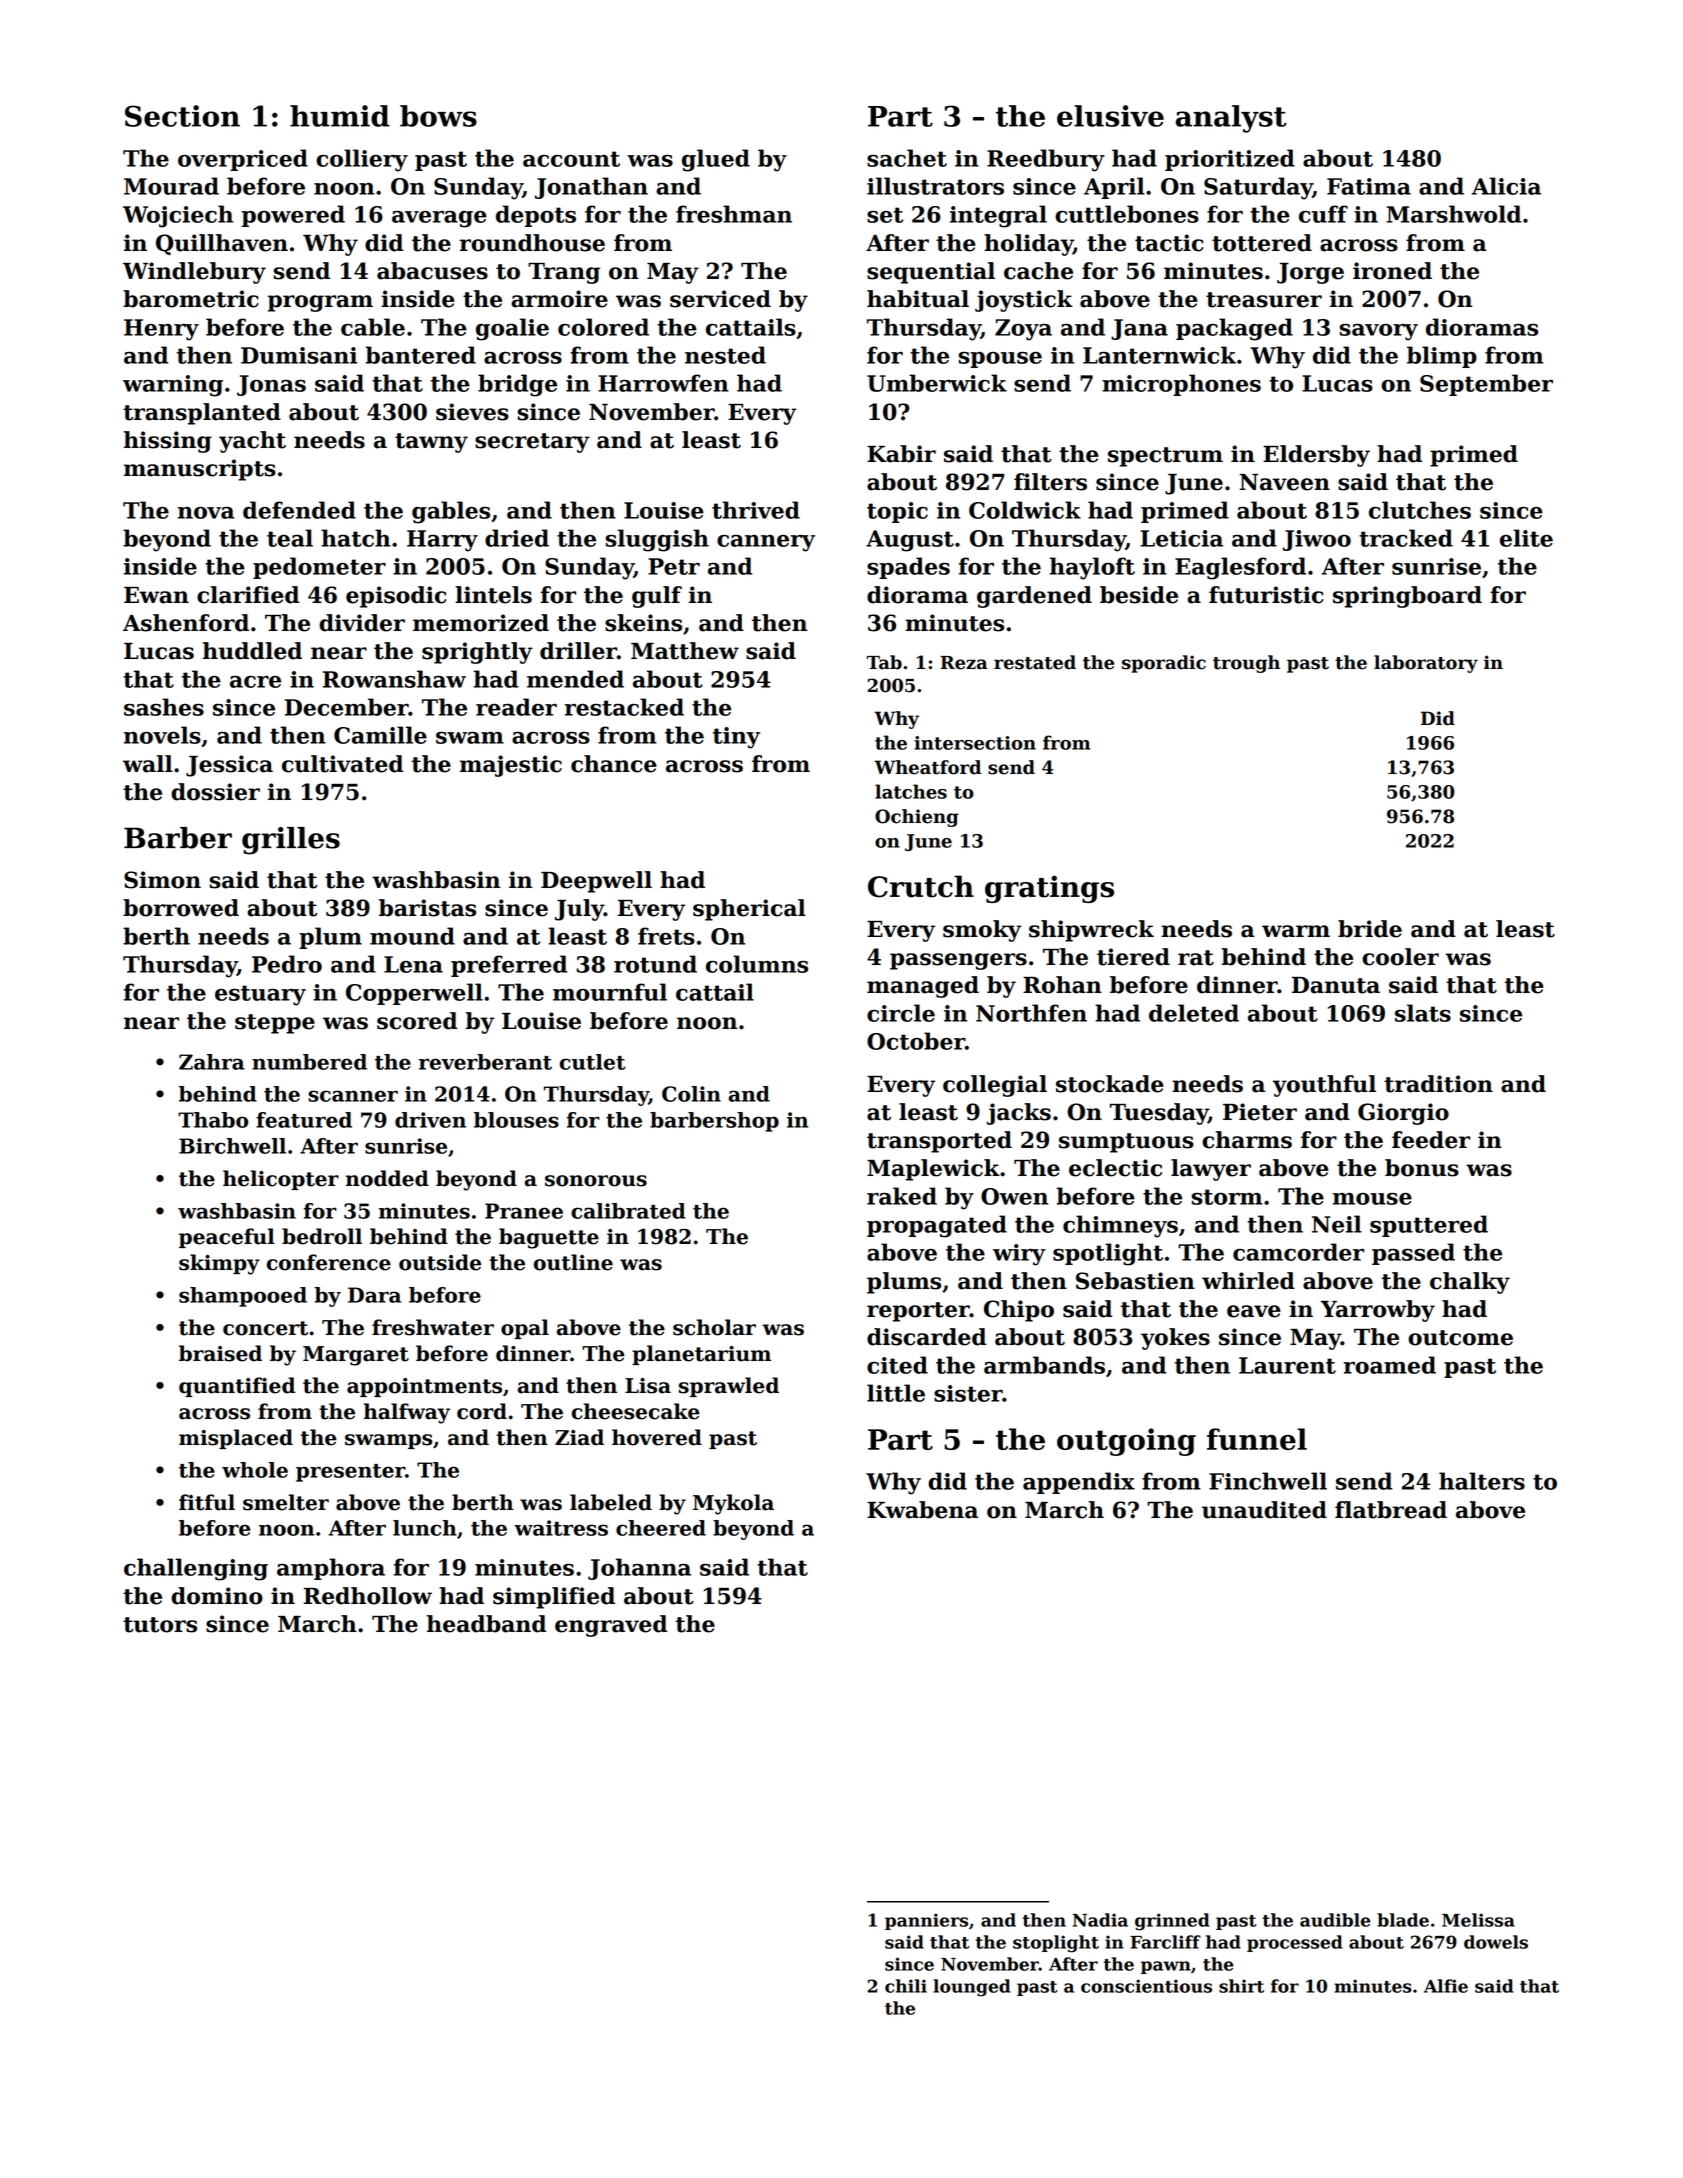  Describe the element at coordinates (243, 160) in the image. I see `overpriced` at that location.
